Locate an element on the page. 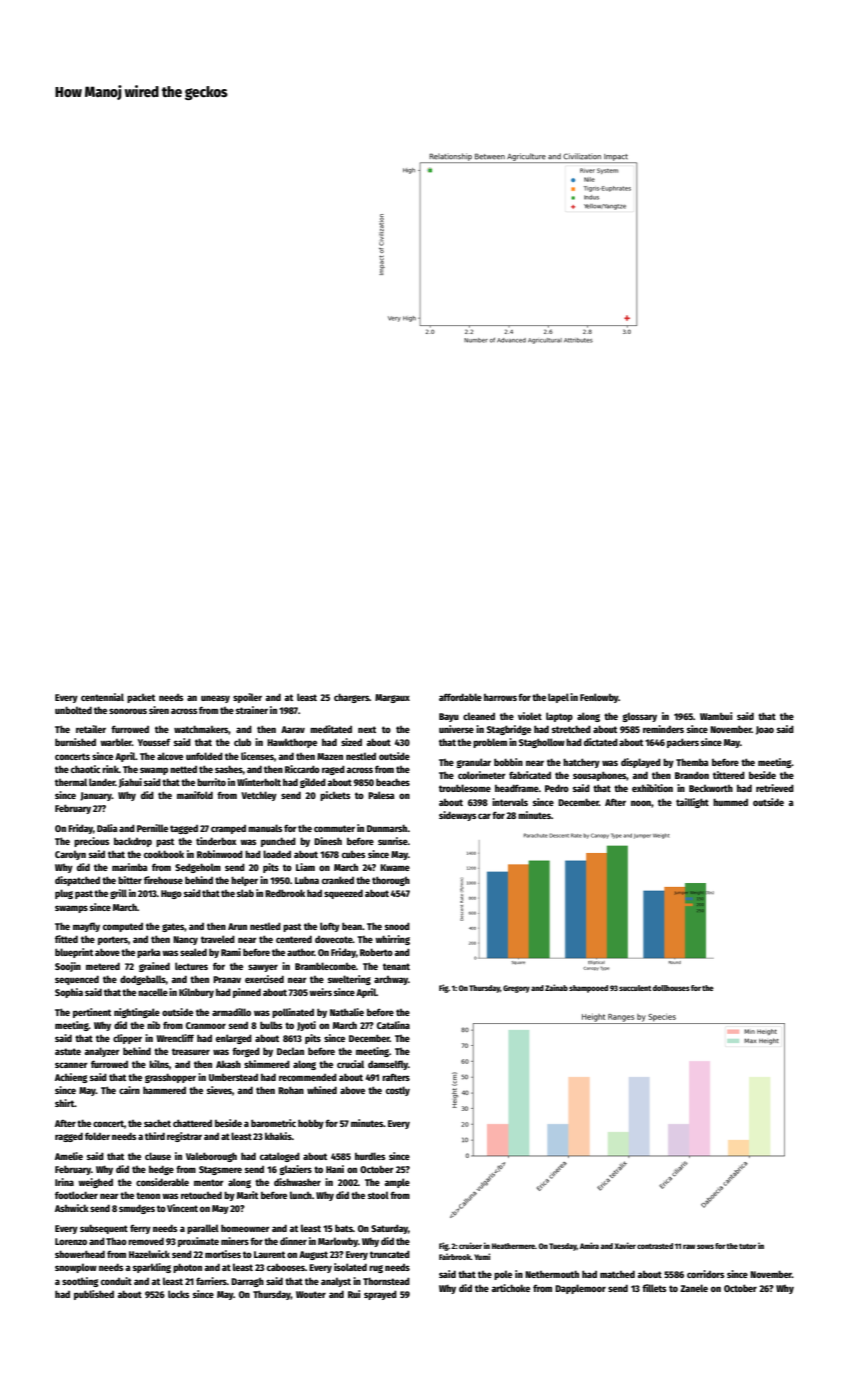 This document has width=849, height=1400. hummed is located at coordinates (730, 802).
